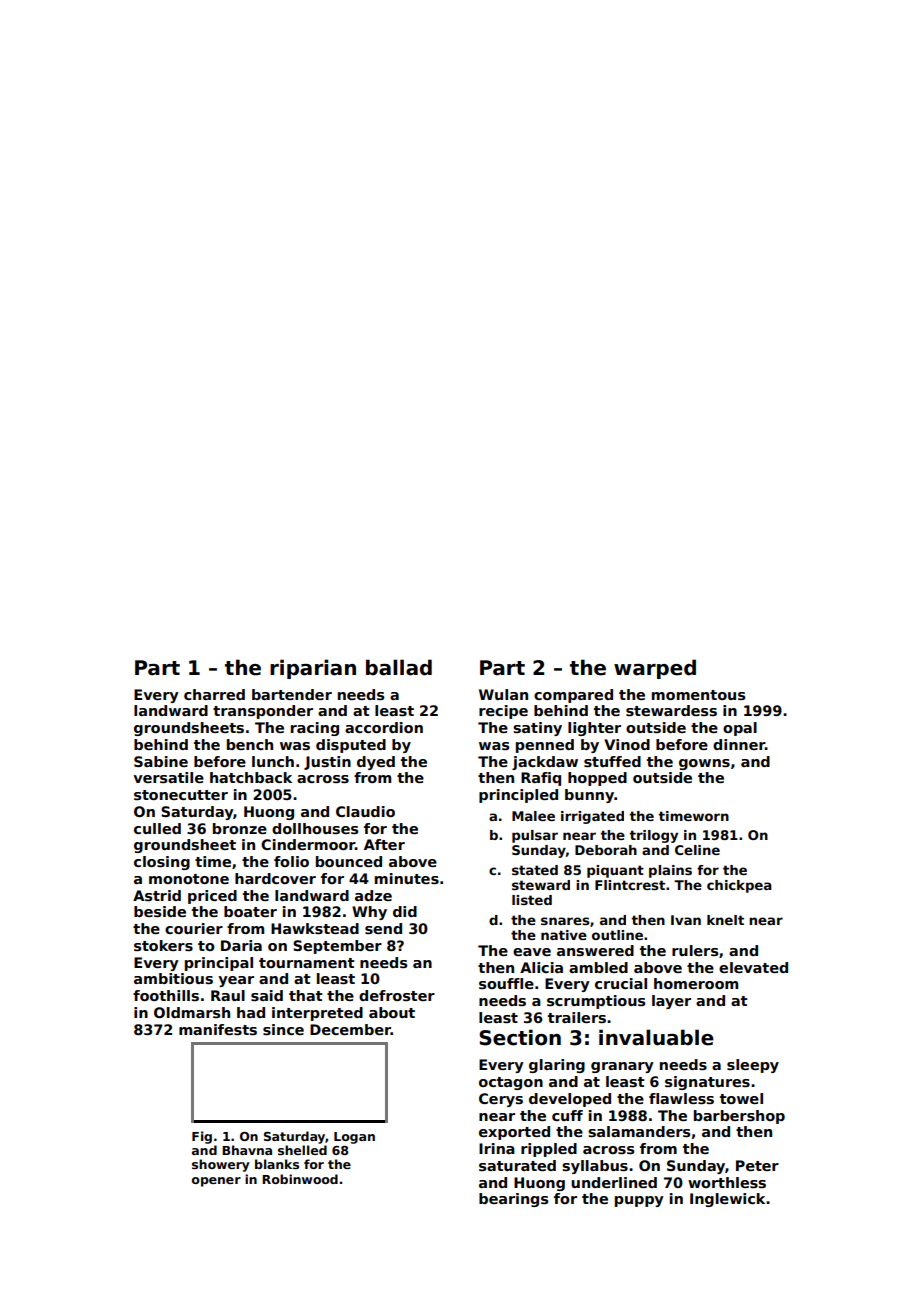 This document has width=924, height=1311. I want to click on jackdaw, so click(545, 763).
